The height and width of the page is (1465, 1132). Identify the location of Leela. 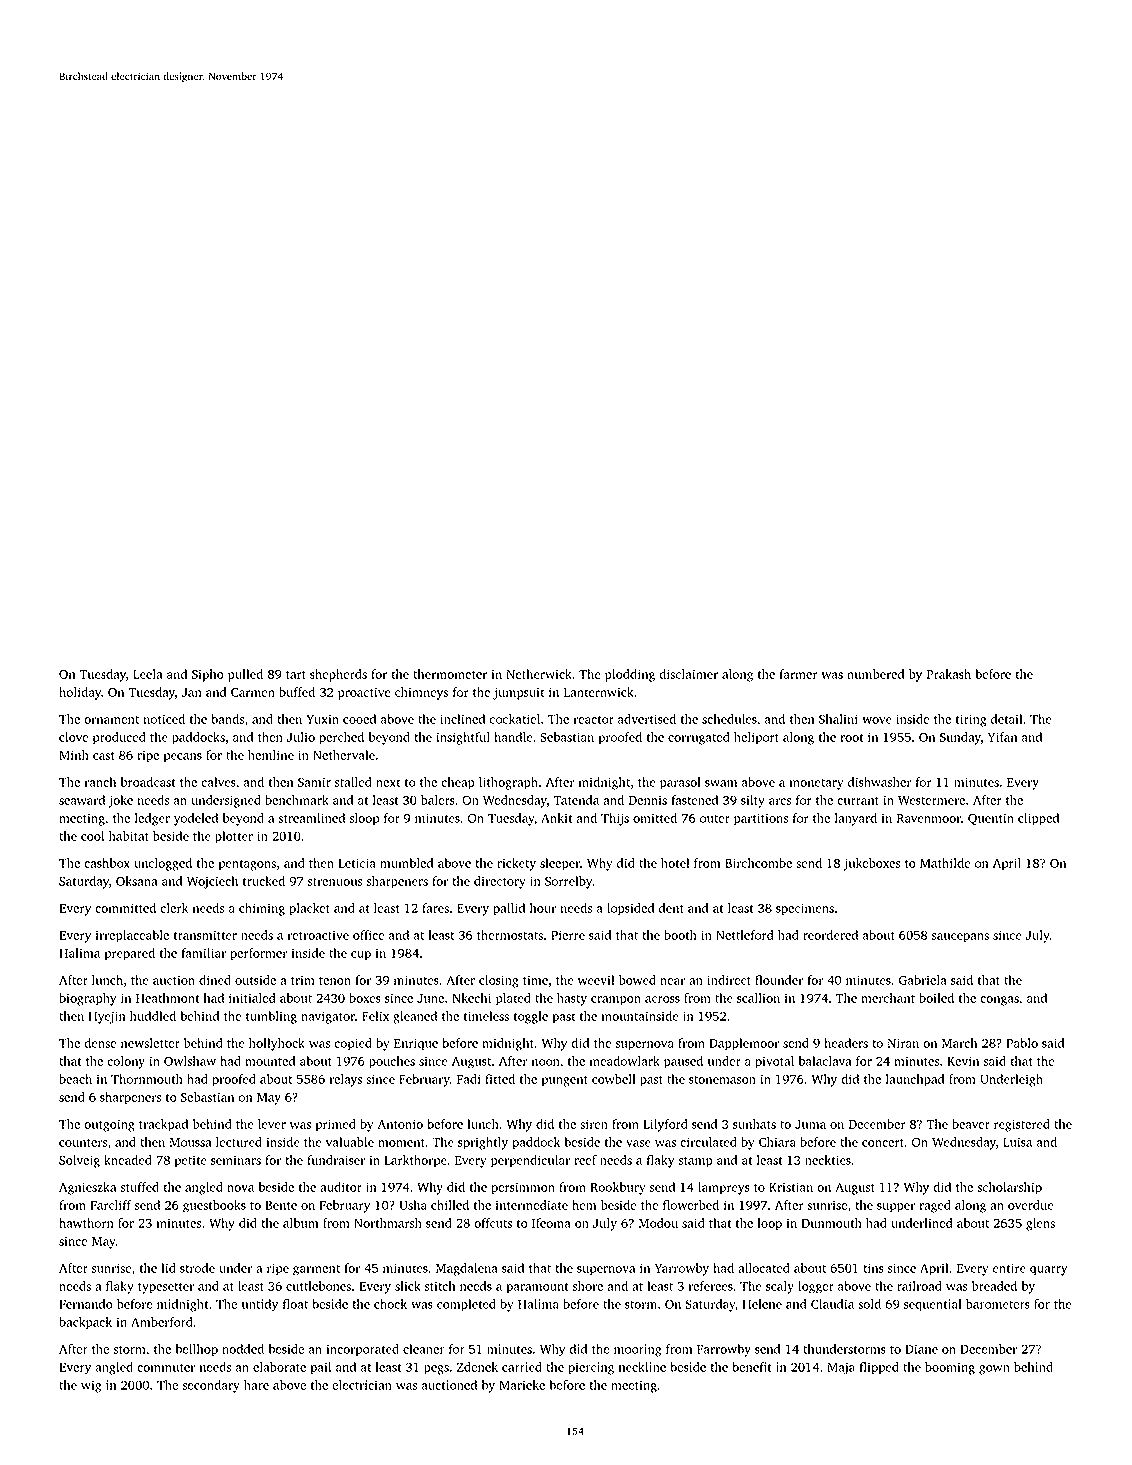
(147, 674).
